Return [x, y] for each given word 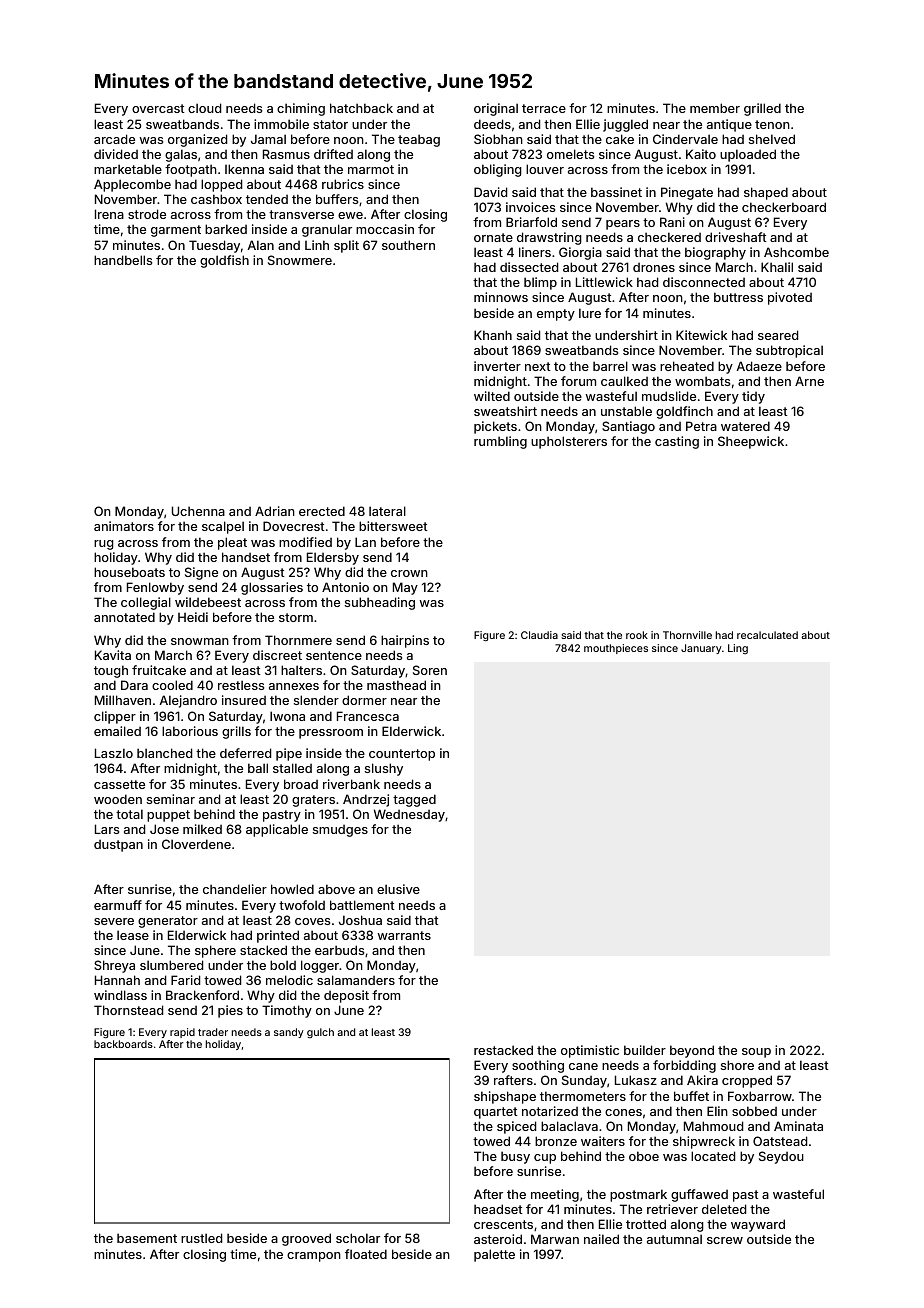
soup [756, 1053]
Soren [430, 670]
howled [292, 889]
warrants [404, 935]
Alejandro [188, 701]
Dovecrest [294, 526]
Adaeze [759, 366]
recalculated [767, 635]
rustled [201, 1238]
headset [498, 1209]
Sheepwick [751, 442]
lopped [221, 185]
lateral [387, 511]
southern [408, 245]
